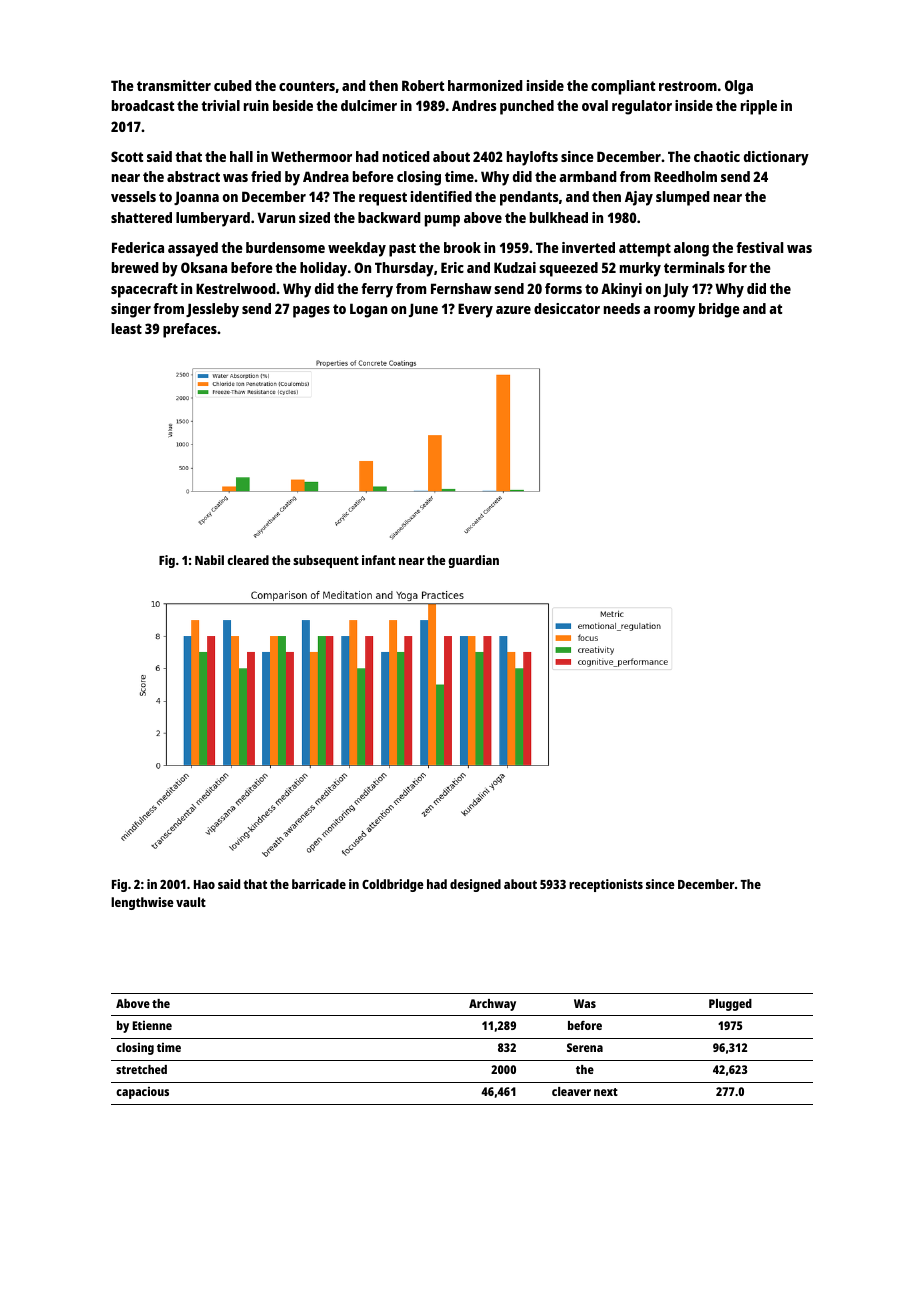 The image size is (924, 1308). What do you see at coordinates (406, 156) in the document?
I see `noticed` at bounding box center [406, 156].
